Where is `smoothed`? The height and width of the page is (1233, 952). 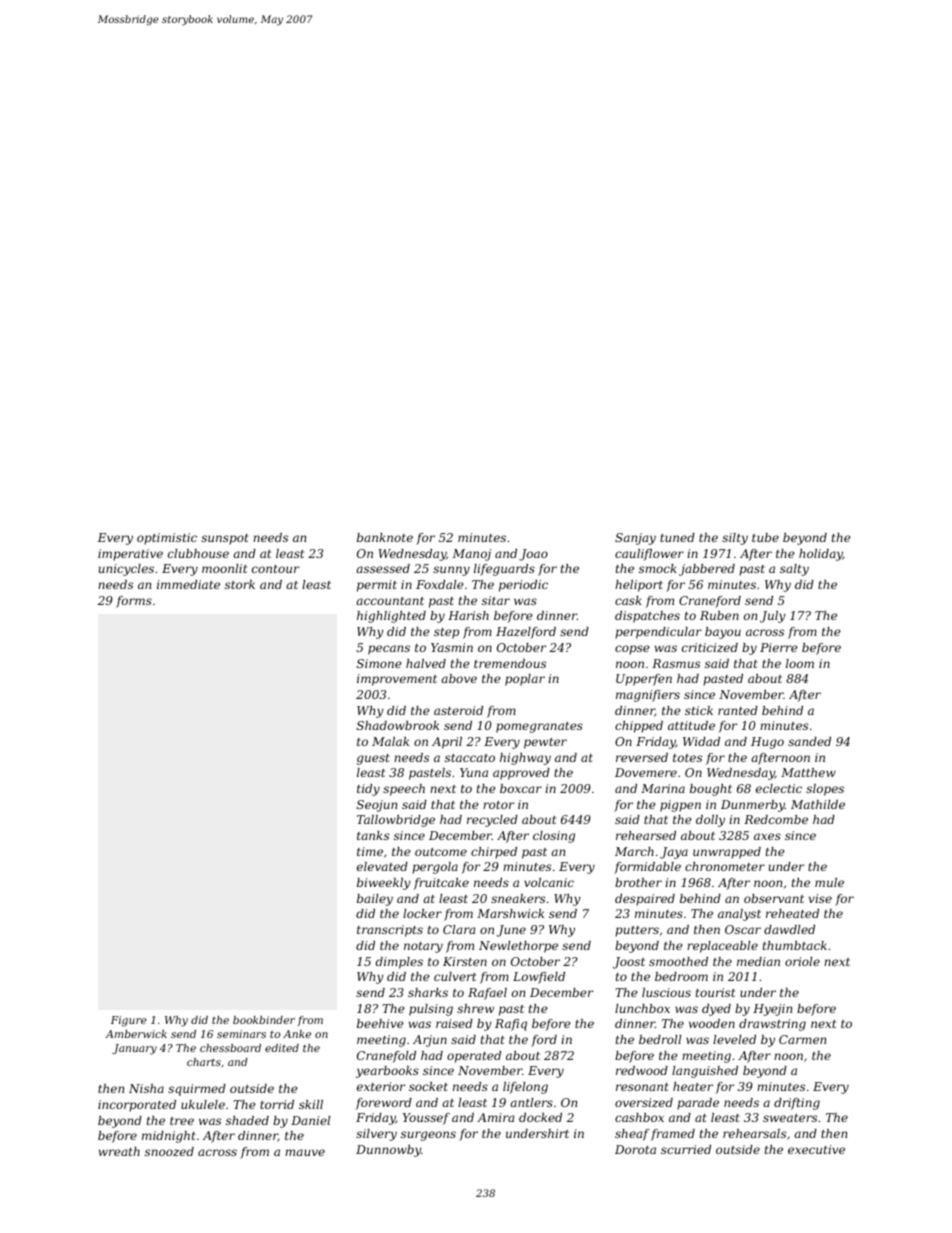 smoothed is located at coordinates (678, 961).
